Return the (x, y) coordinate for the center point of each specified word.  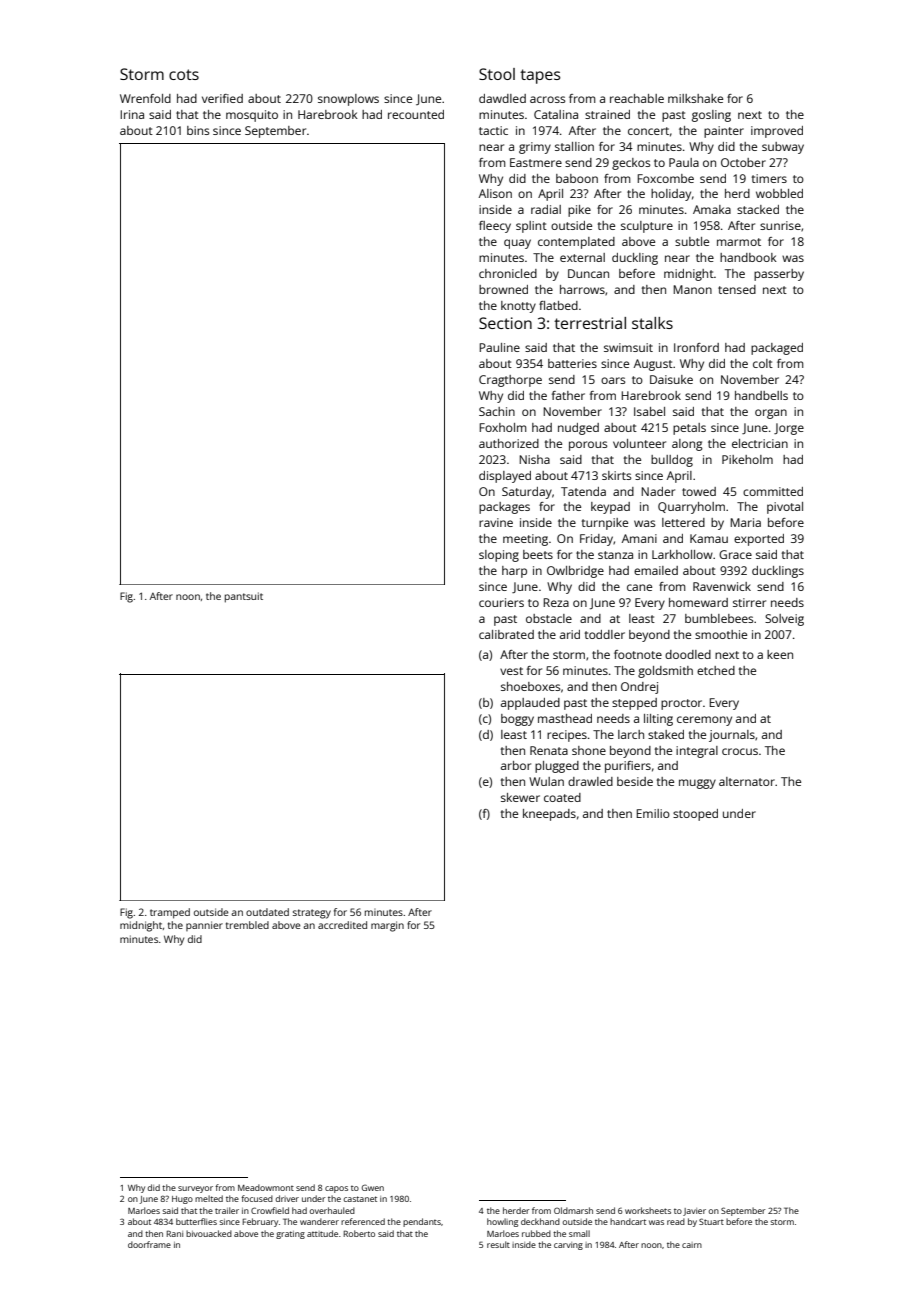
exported (759, 540)
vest (511, 671)
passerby (779, 275)
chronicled (508, 273)
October (743, 162)
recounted (416, 114)
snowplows (348, 100)
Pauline (499, 347)
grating (290, 1235)
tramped (170, 913)
